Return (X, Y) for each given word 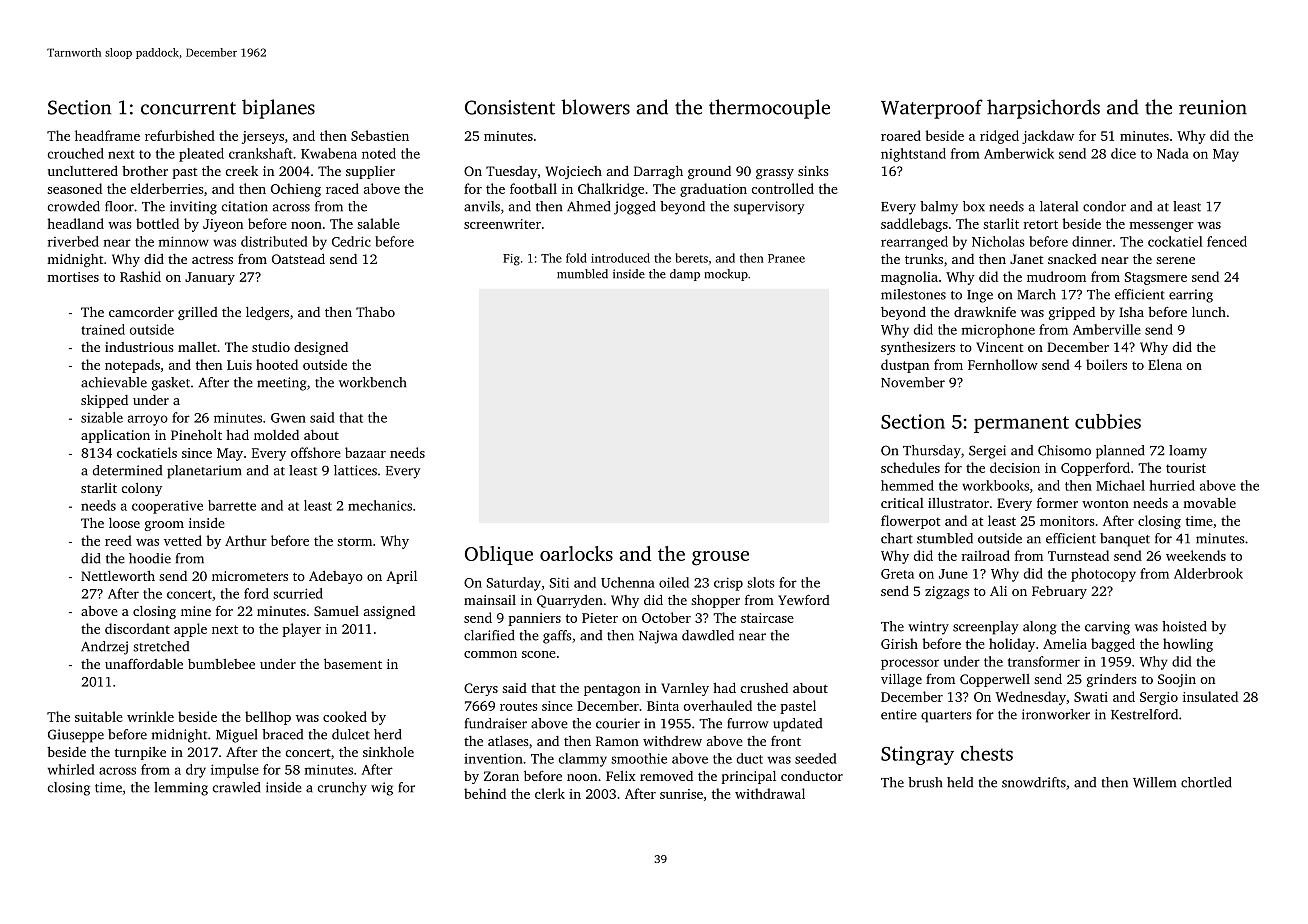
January (210, 278)
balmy (939, 208)
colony (142, 489)
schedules (910, 467)
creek (242, 171)
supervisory (769, 208)
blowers (595, 107)
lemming (181, 789)
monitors (1067, 521)
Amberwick (1019, 153)
